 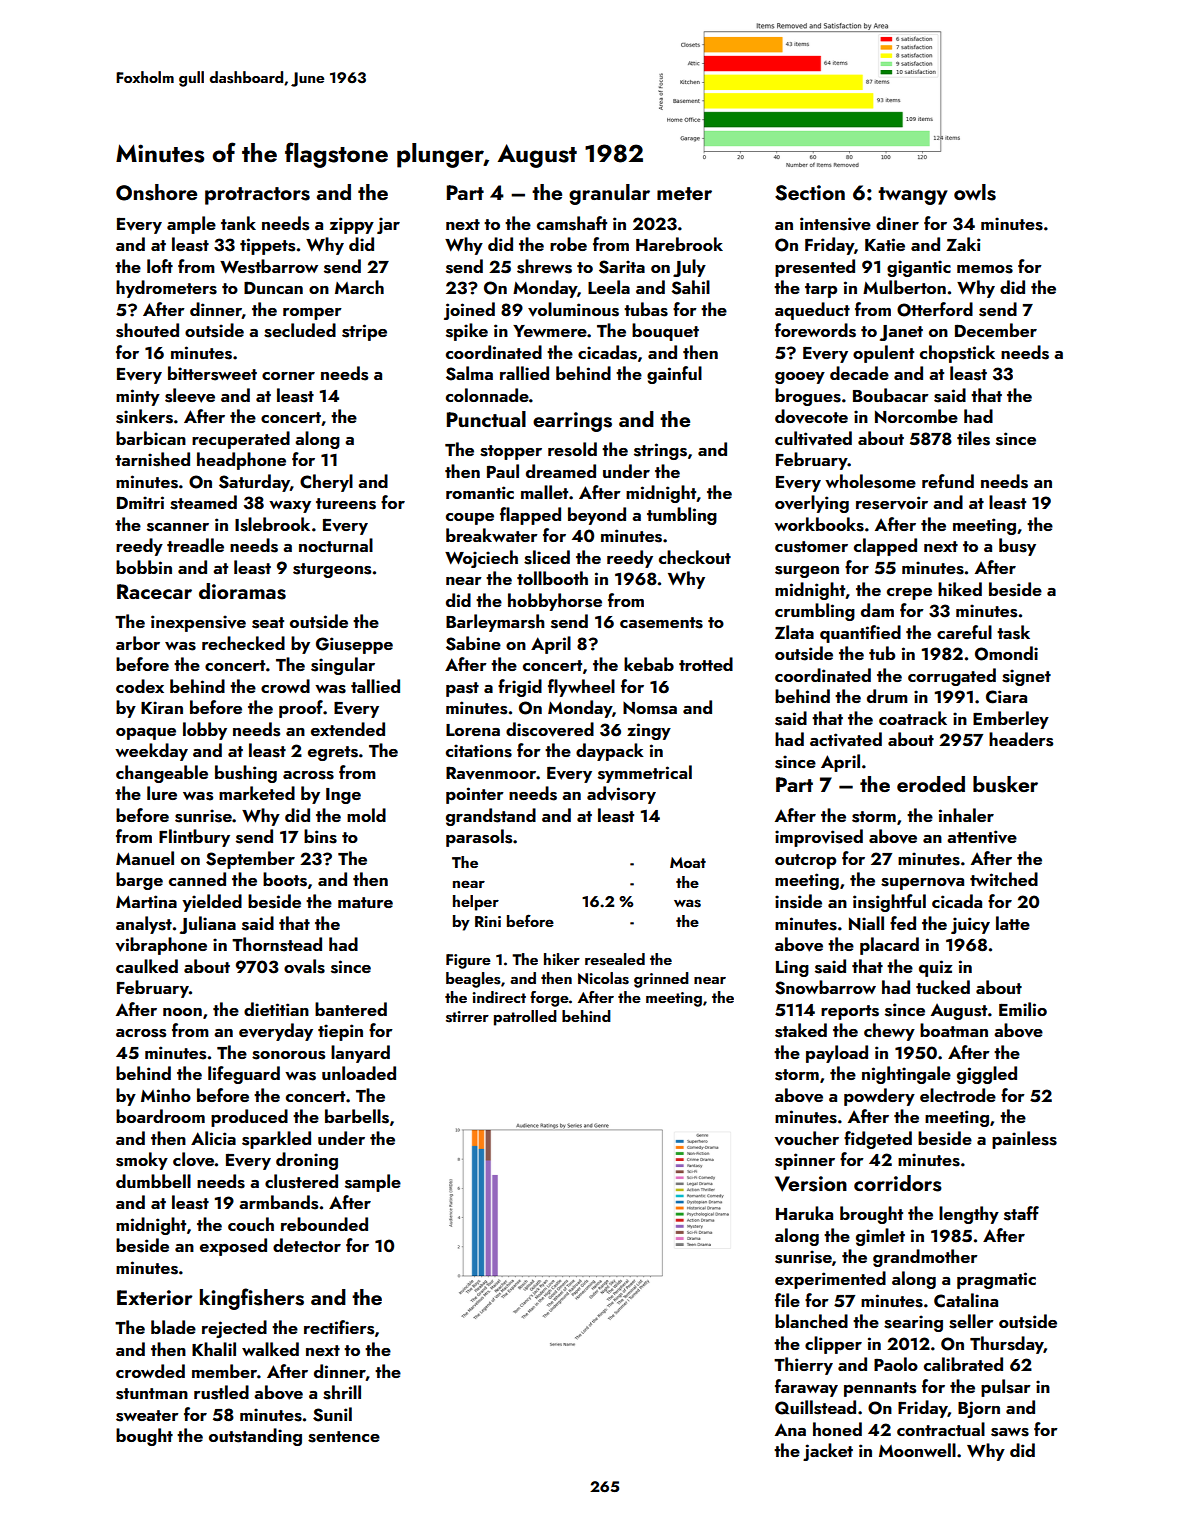 I want to click on Haruka, so click(x=804, y=1213).
